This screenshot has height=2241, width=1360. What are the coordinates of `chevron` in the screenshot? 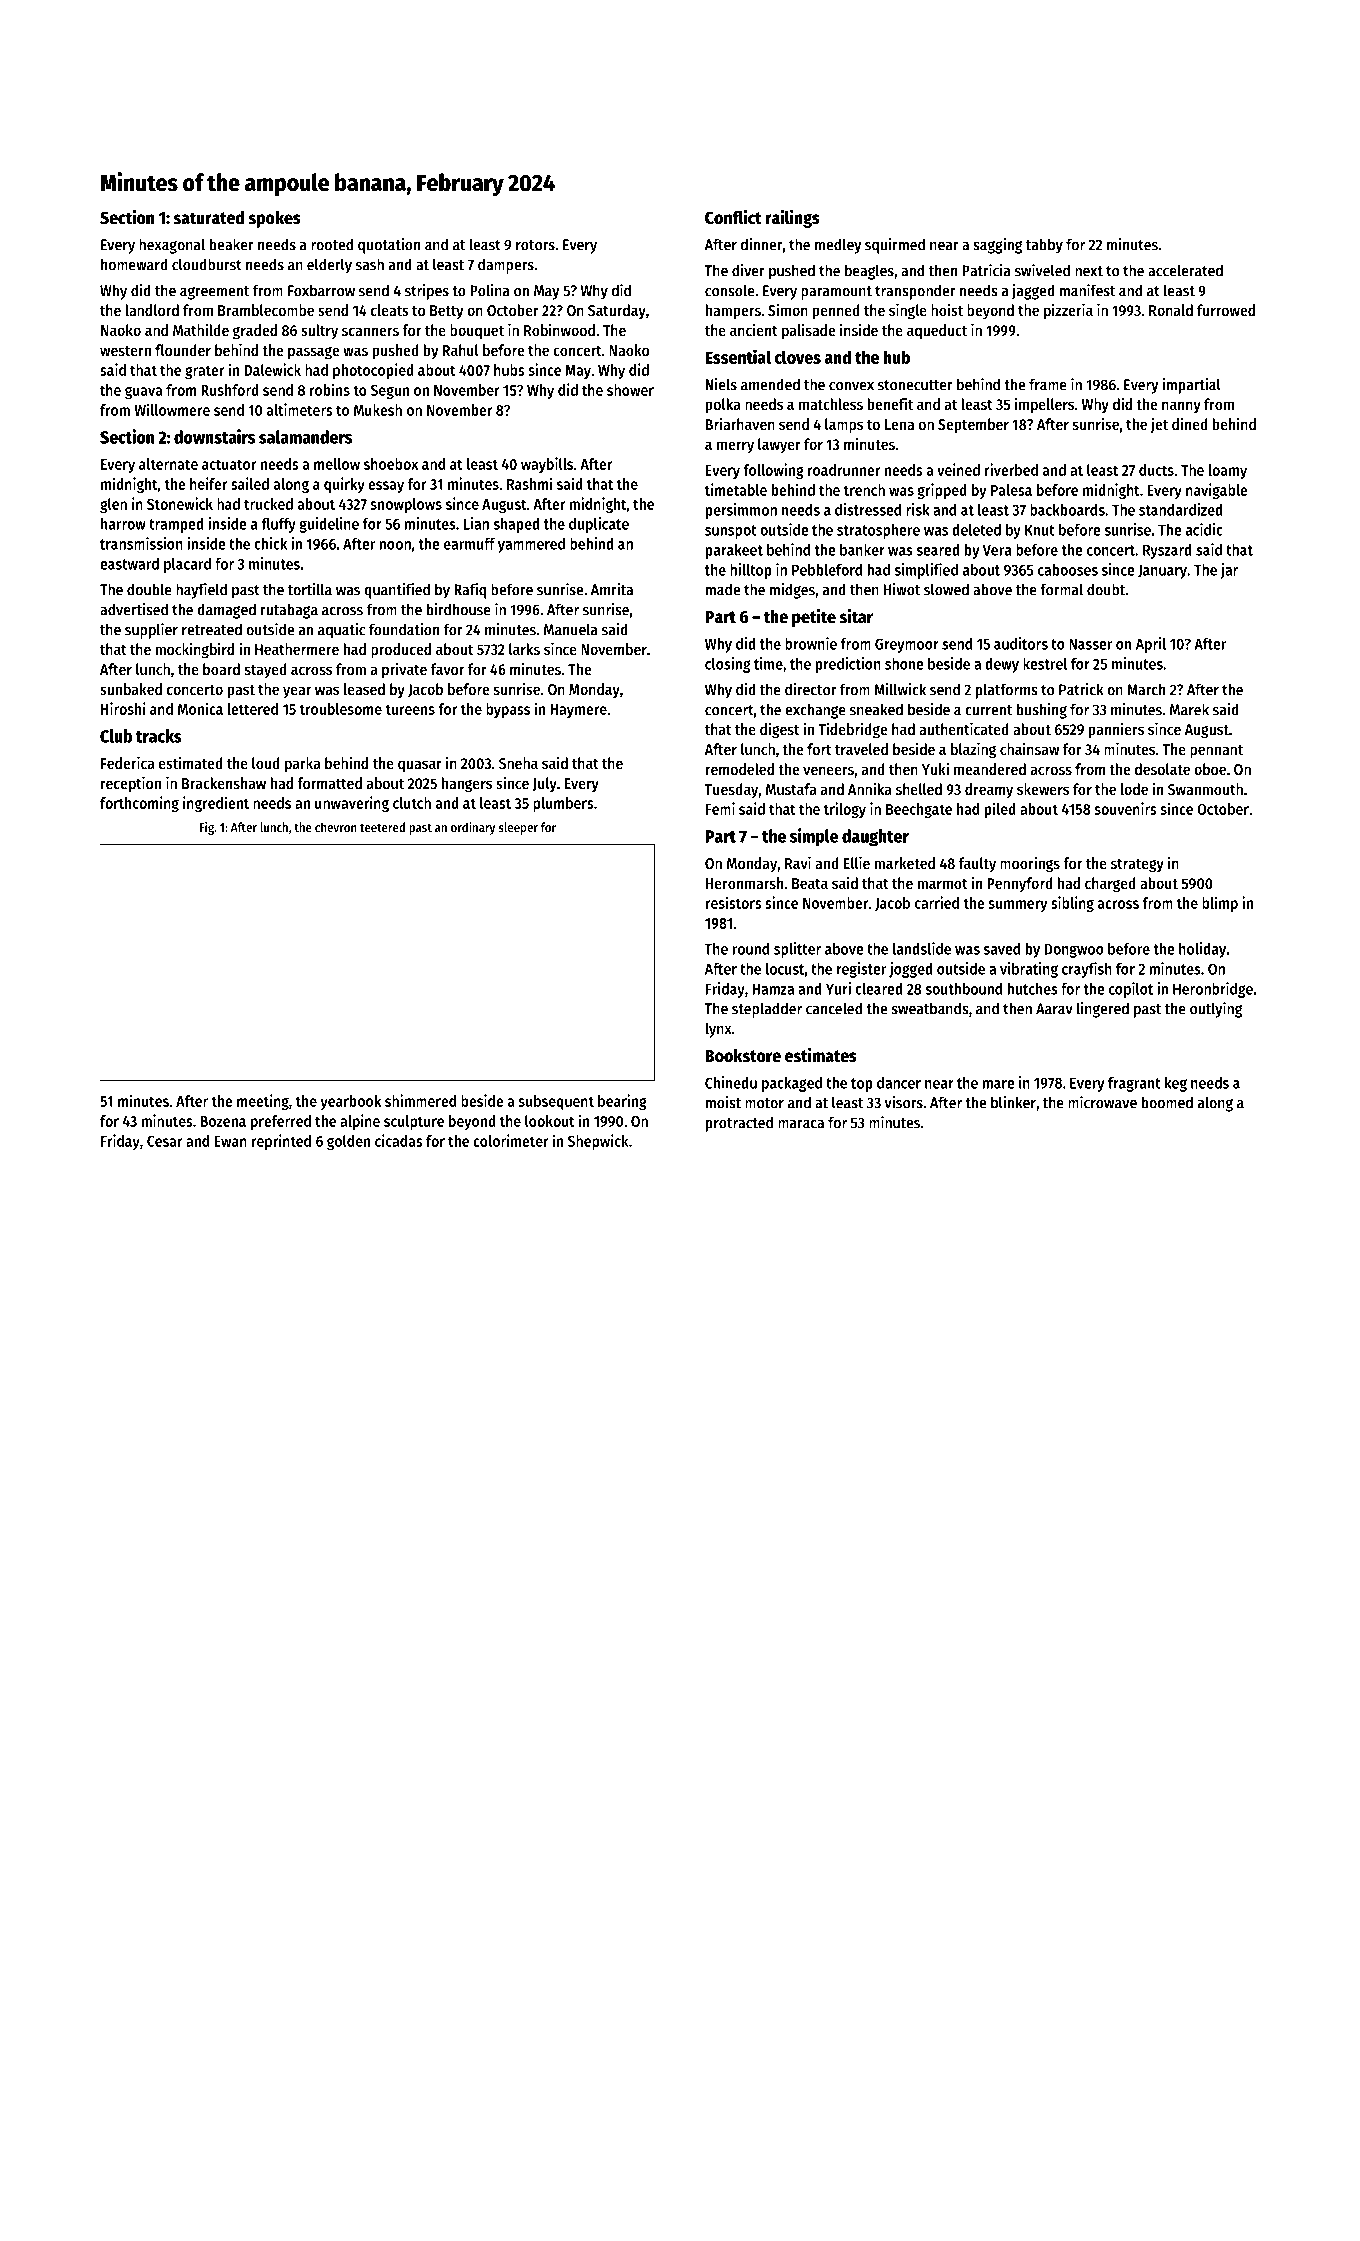 It's located at (336, 827).
